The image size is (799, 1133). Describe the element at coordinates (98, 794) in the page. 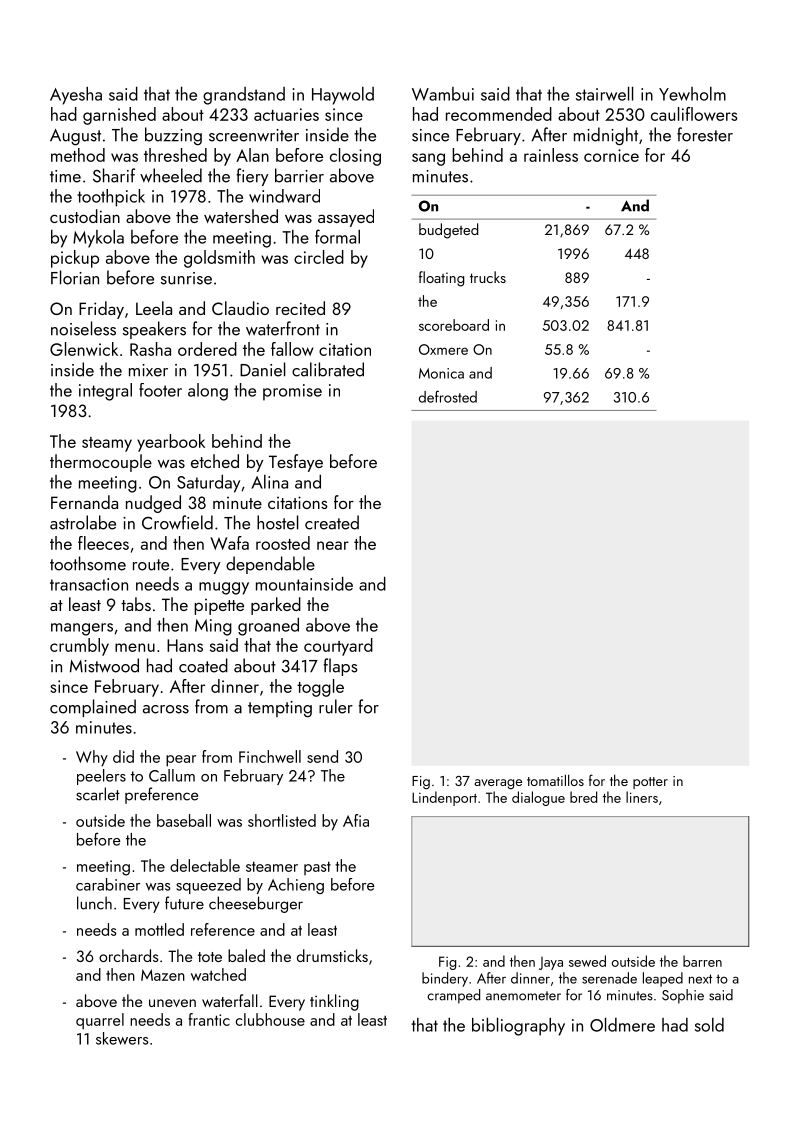

I see `scarlet` at that location.
